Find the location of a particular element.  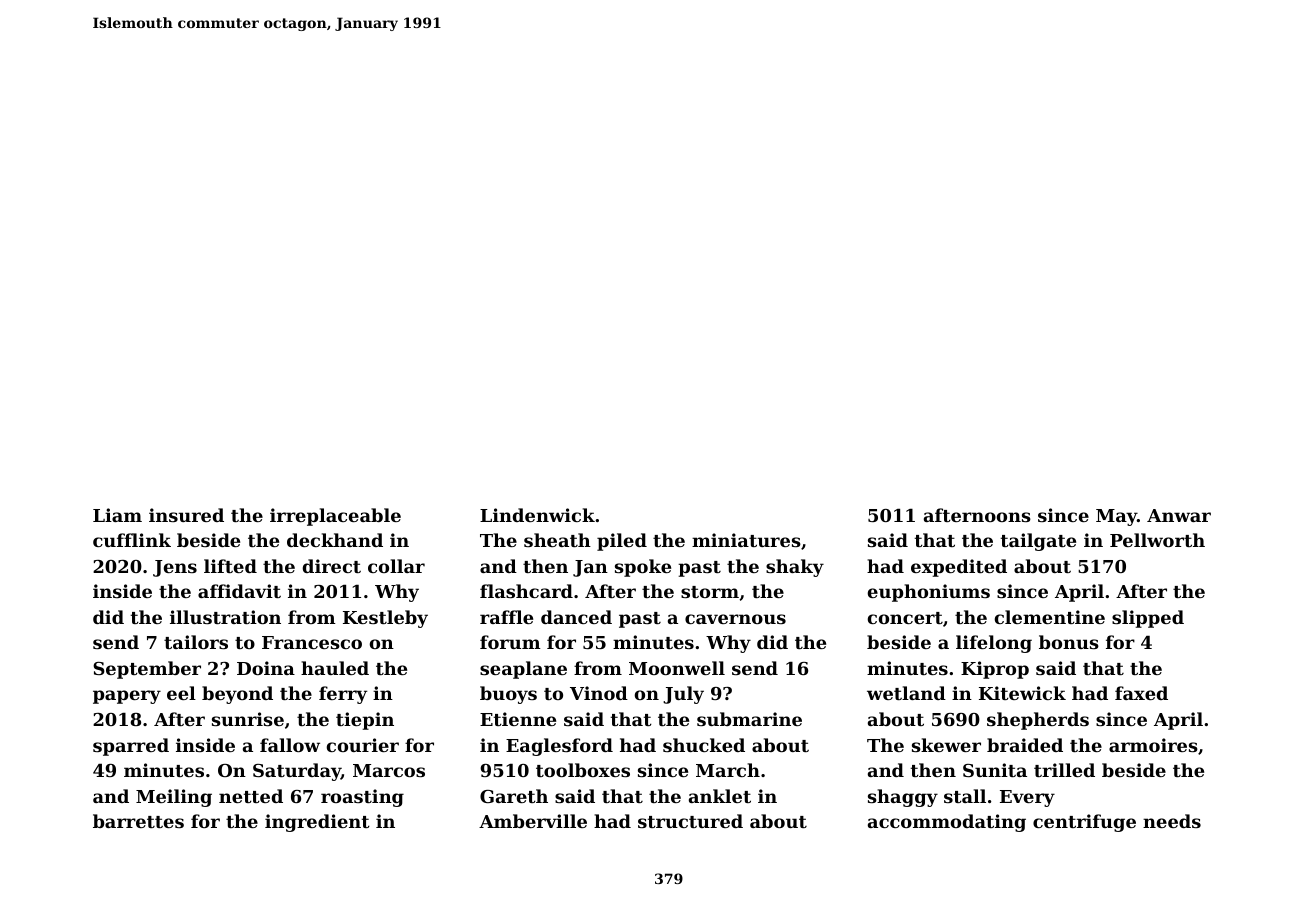

courier is located at coordinates (363, 745).
